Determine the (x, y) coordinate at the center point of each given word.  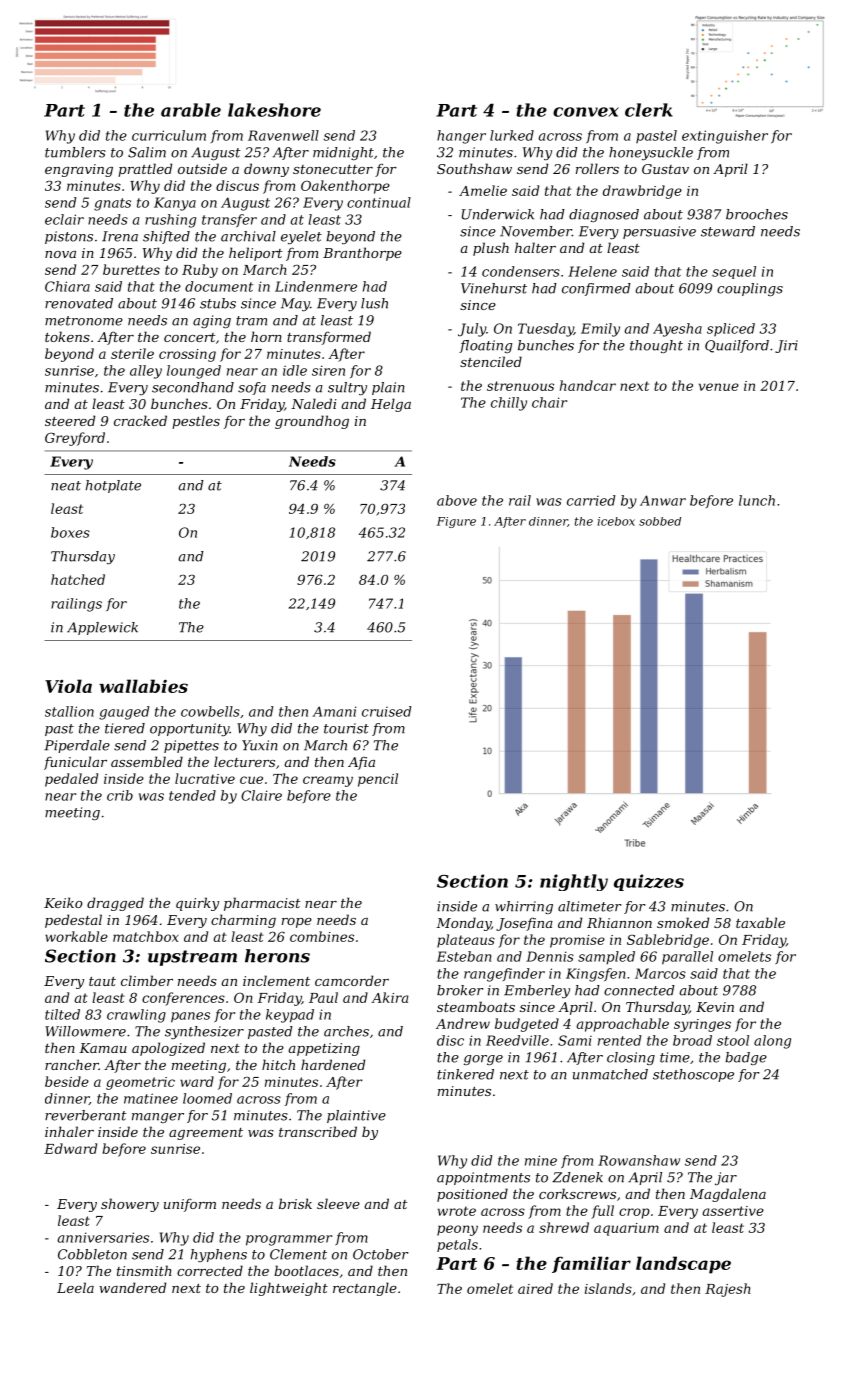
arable (191, 110)
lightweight (289, 1289)
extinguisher (725, 137)
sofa (252, 388)
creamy (328, 781)
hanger (461, 137)
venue (719, 387)
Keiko (63, 902)
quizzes (649, 882)
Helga (391, 405)
